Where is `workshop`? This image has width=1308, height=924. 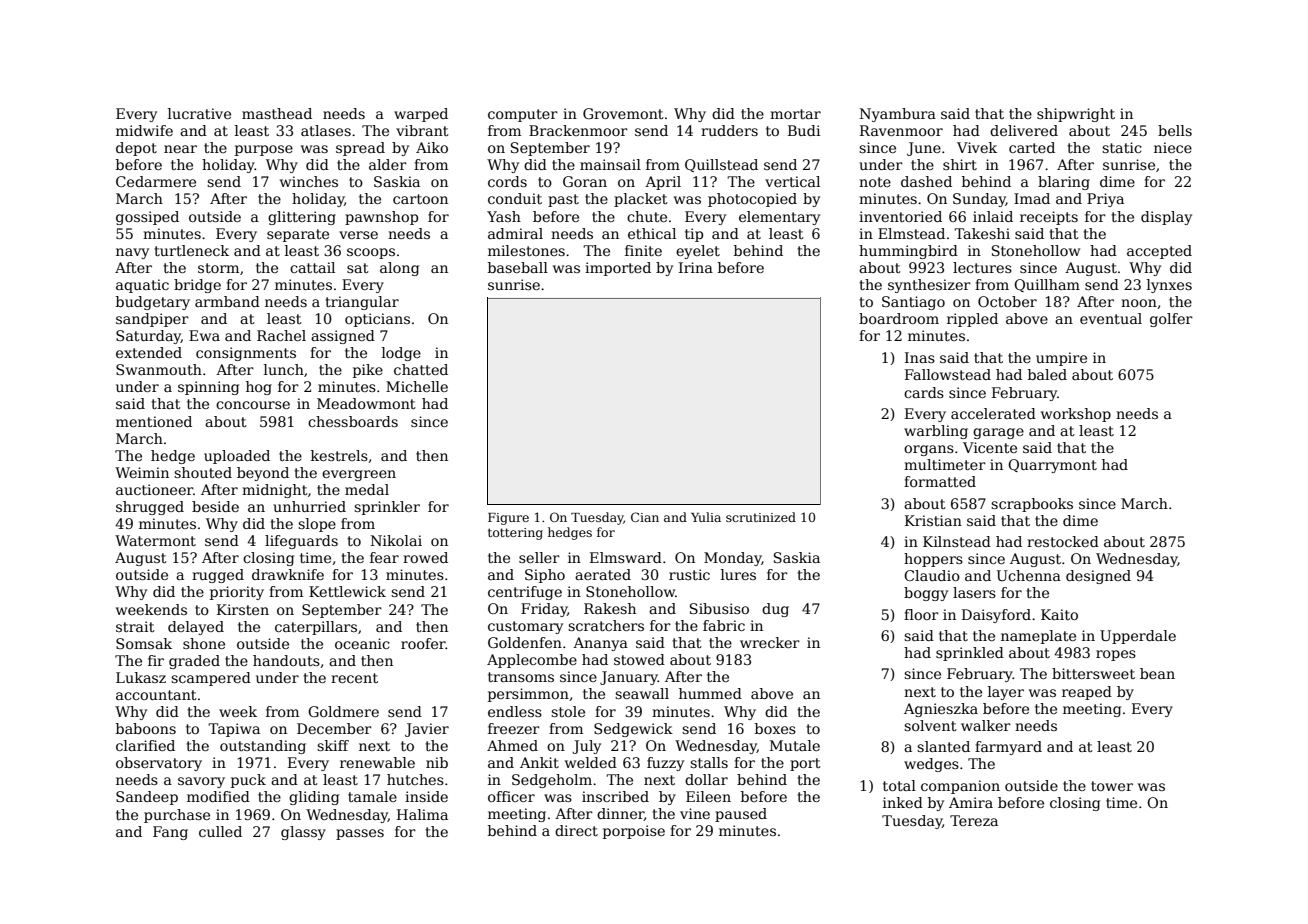 workshop is located at coordinates (1076, 415).
